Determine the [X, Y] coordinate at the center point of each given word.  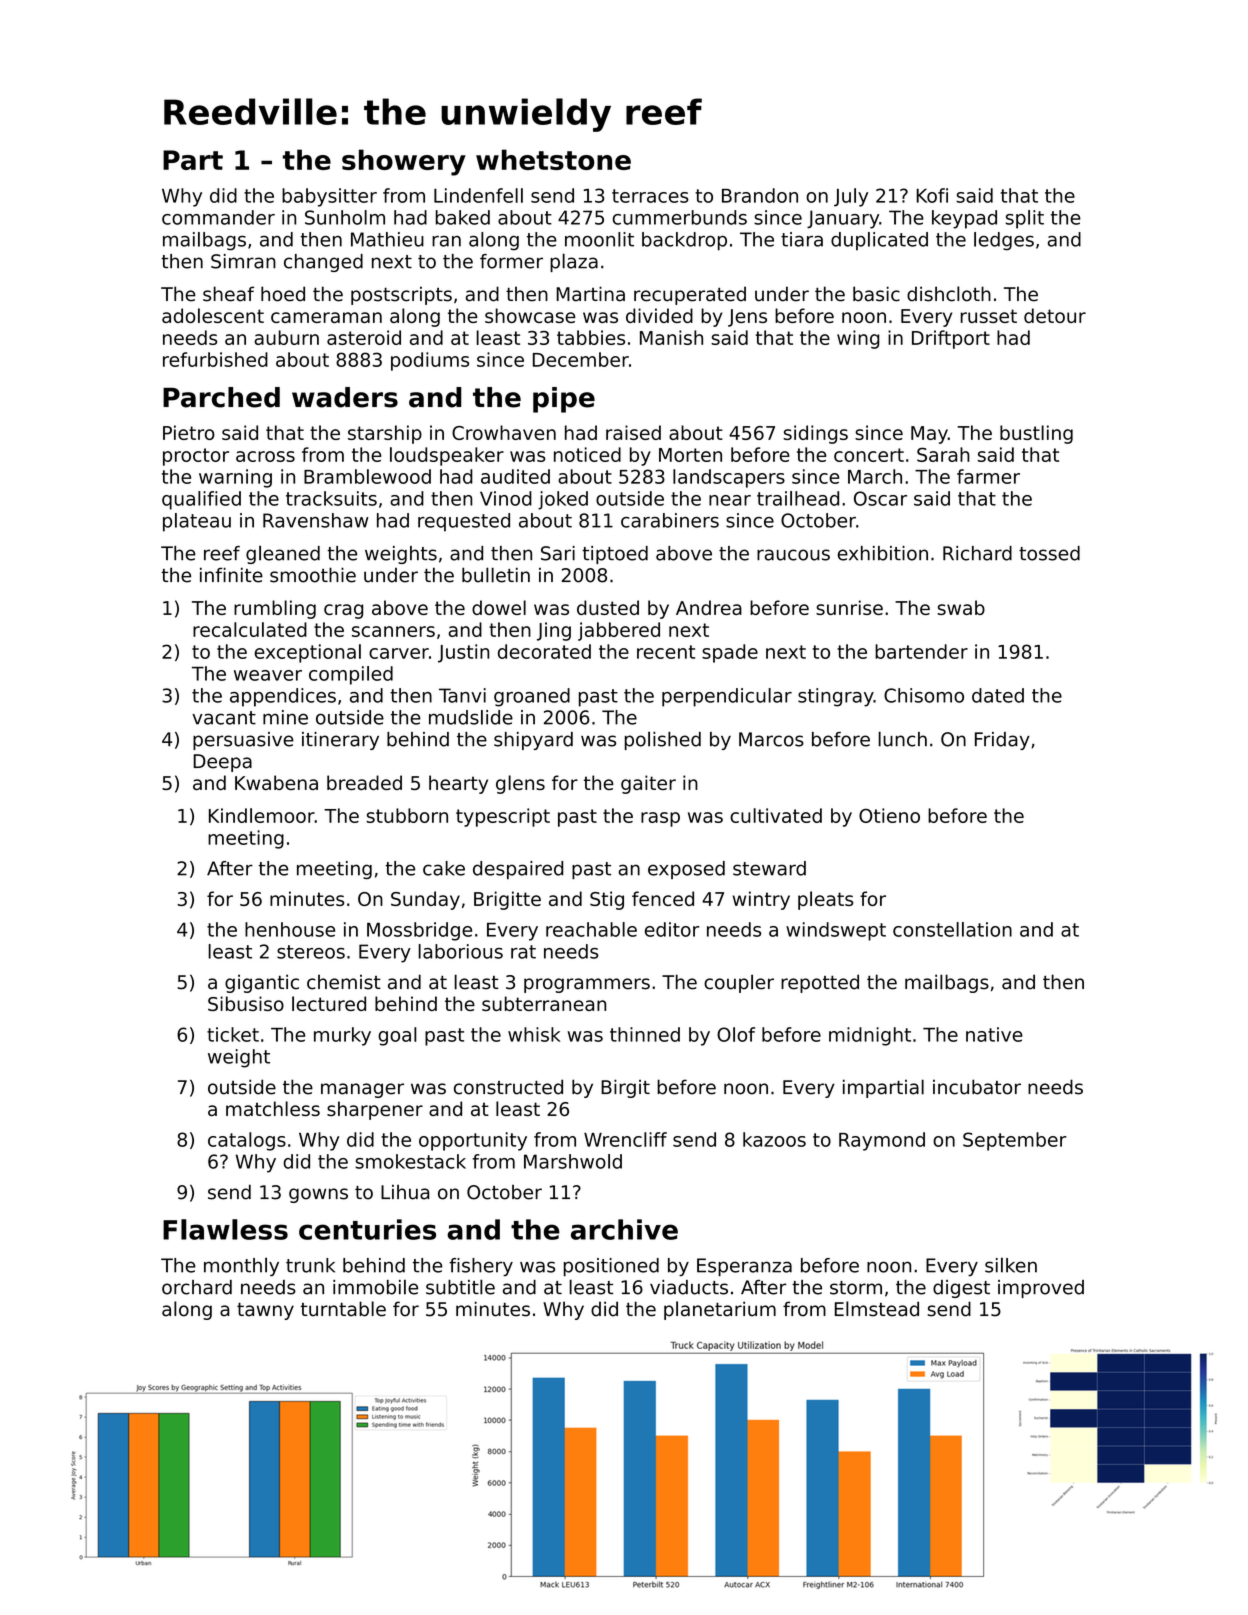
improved [1041, 1289]
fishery [481, 1267]
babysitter [329, 197]
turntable [343, 1309]
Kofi [932, 195]
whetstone [553, 159]
